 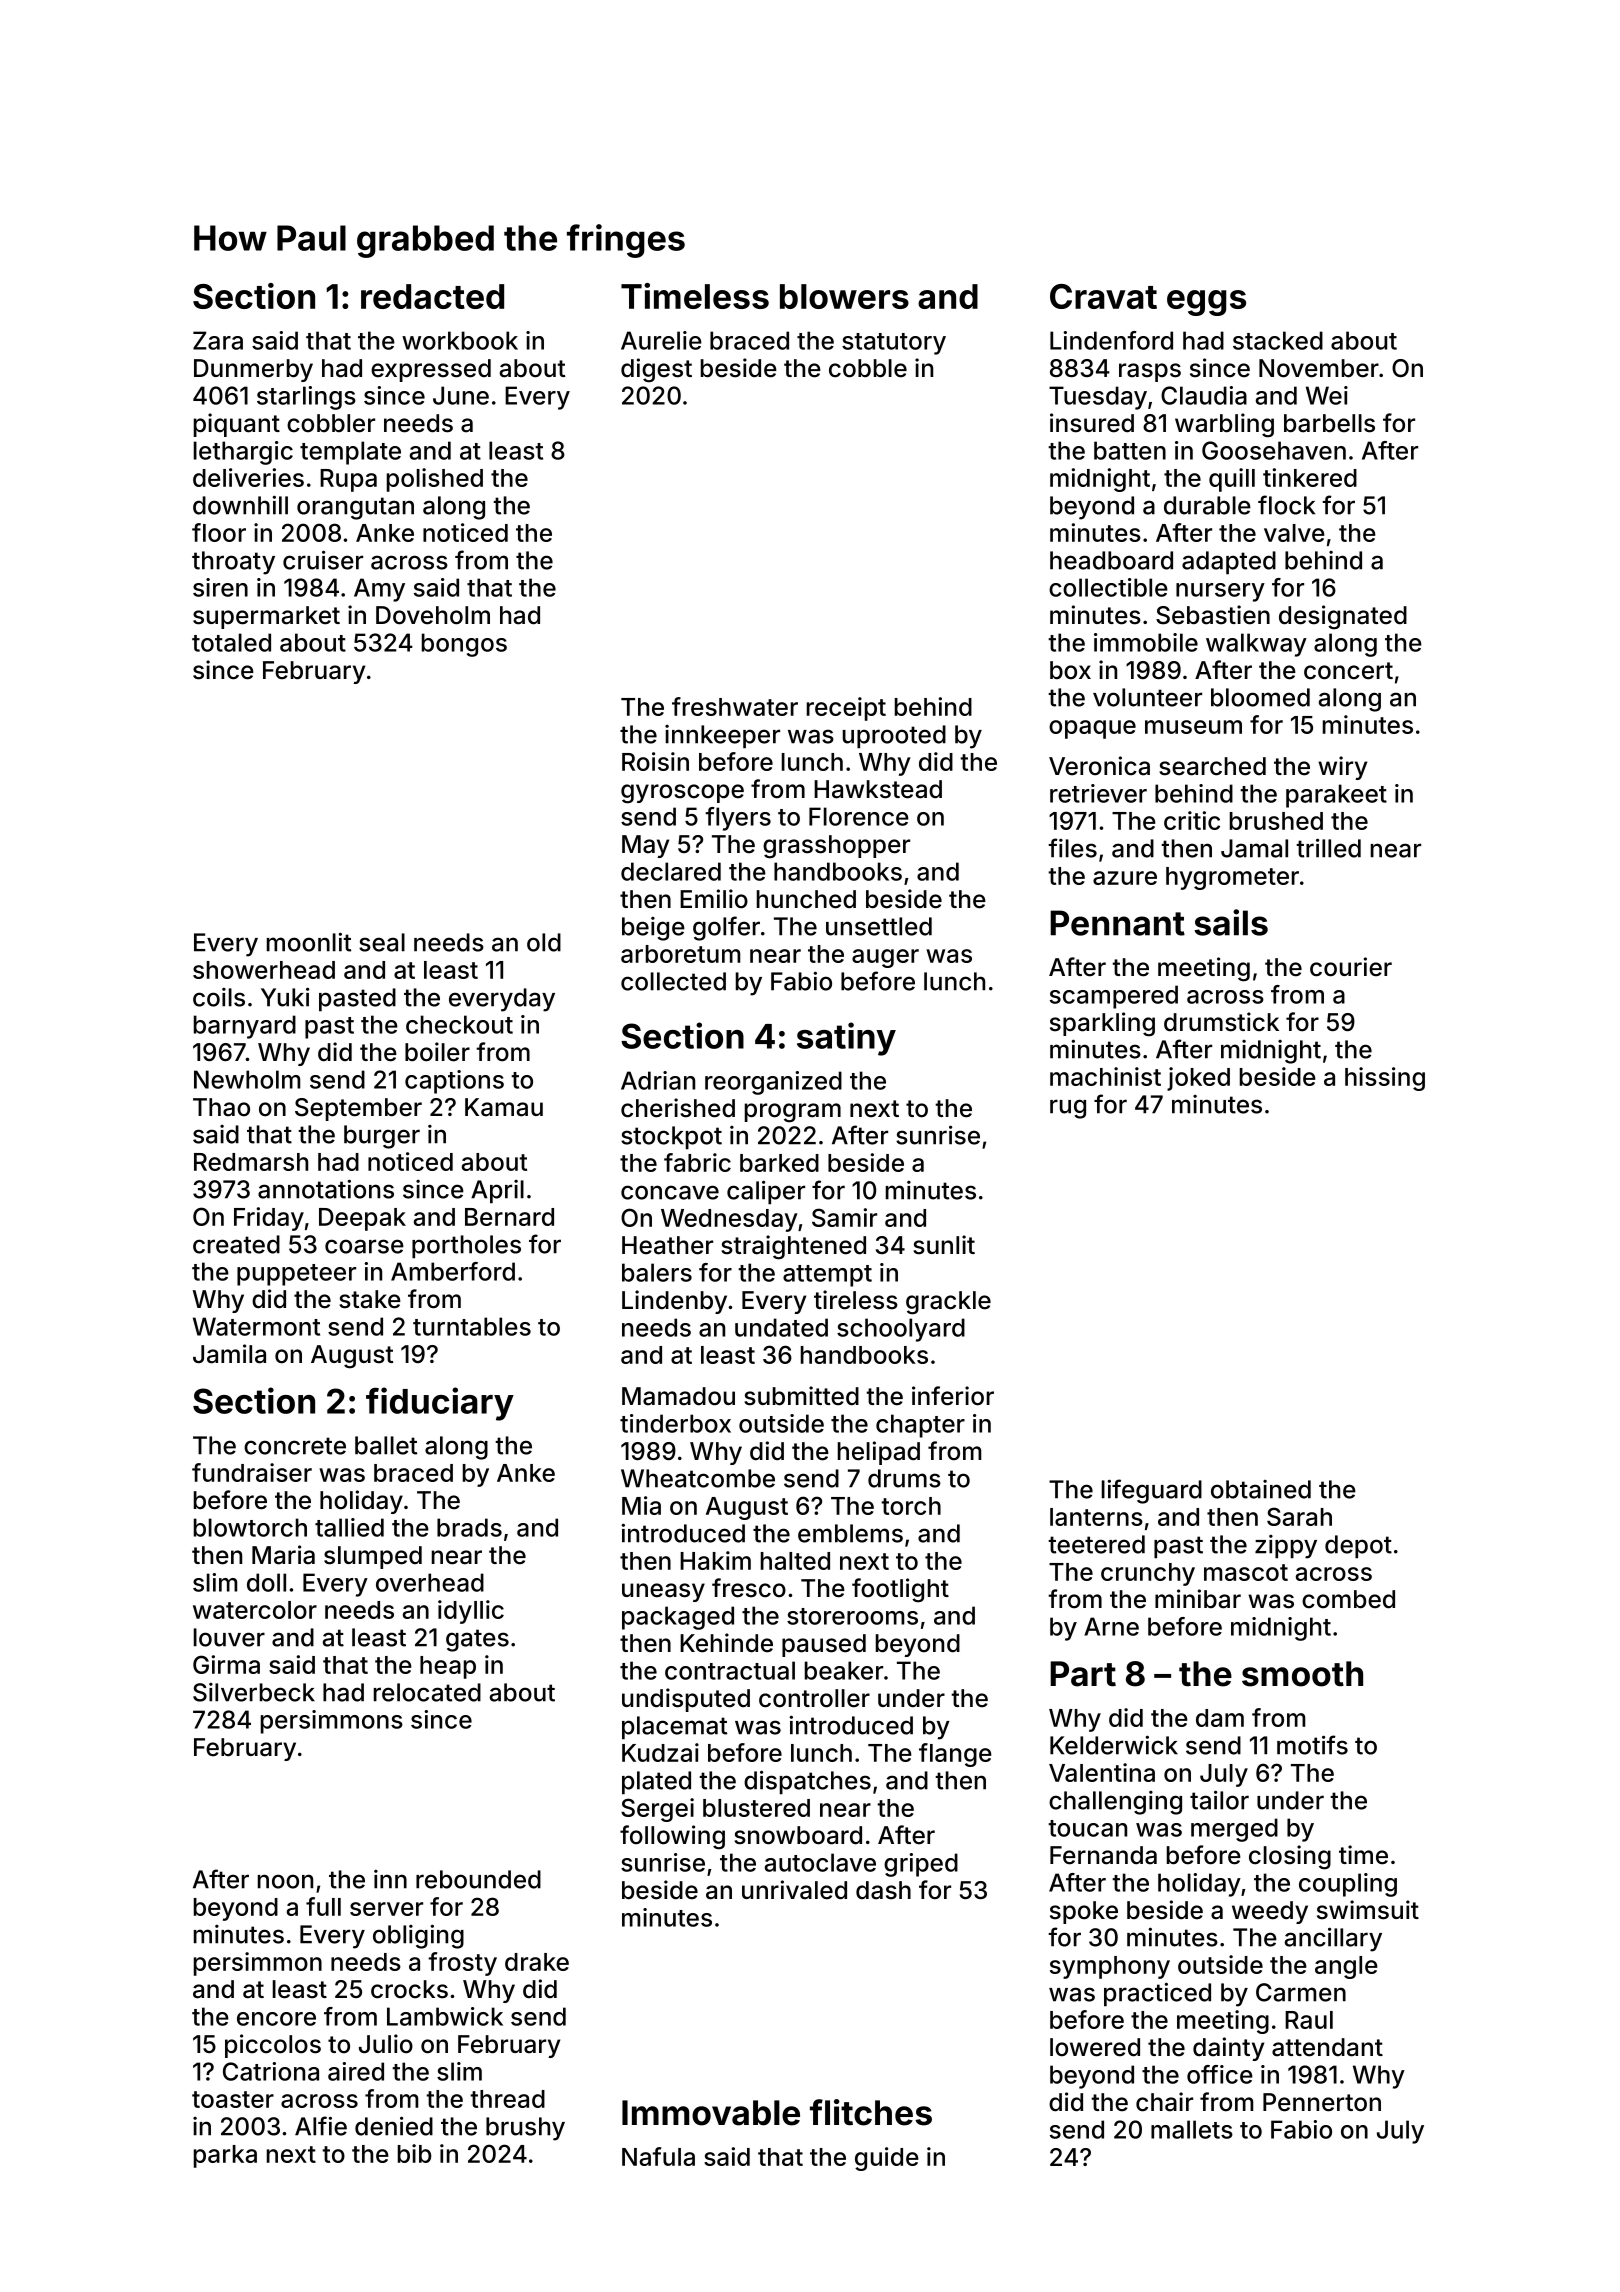 I want to click on statutory, so click(x=894, y=344).
